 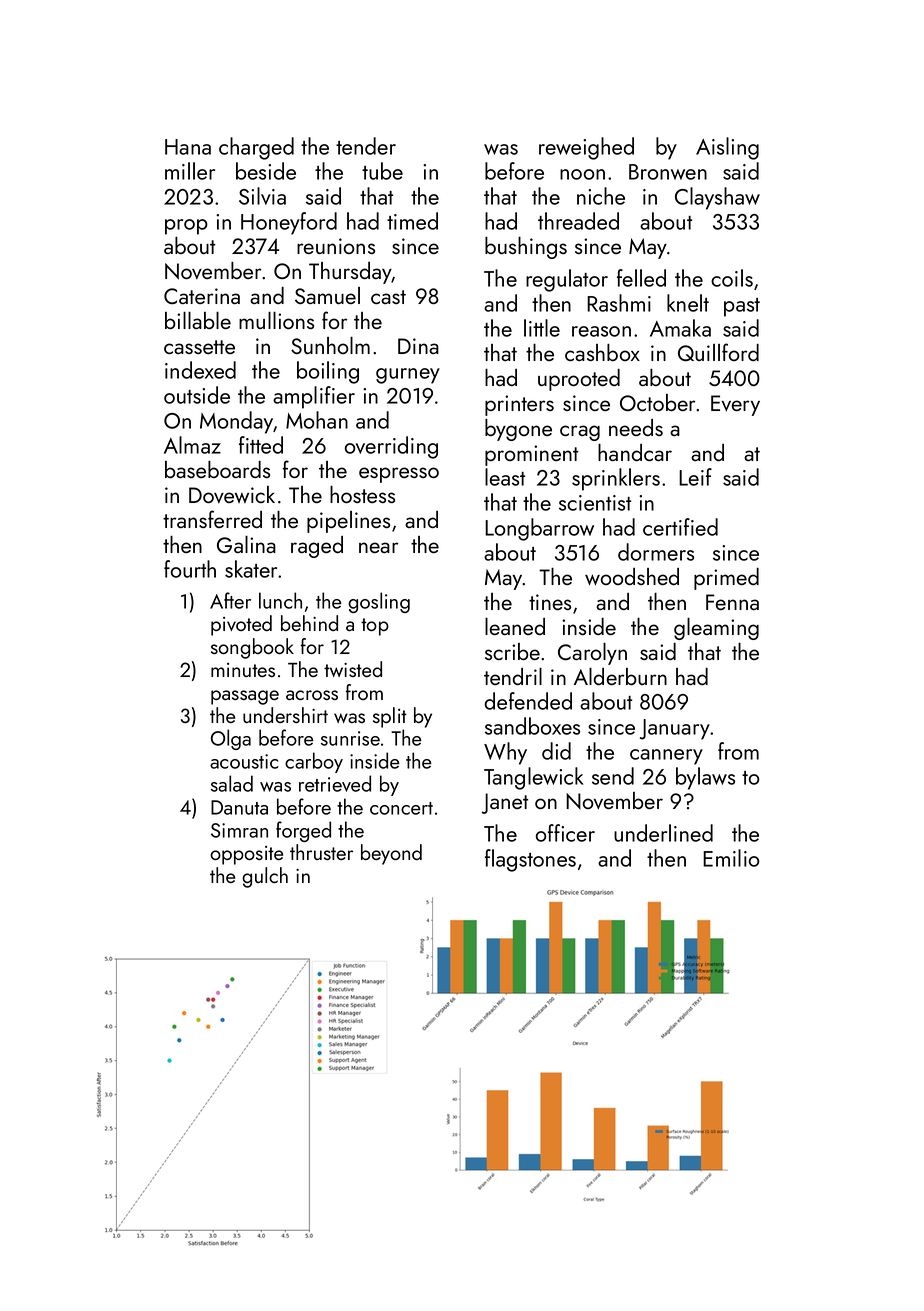 What do you see at coordinates (641, 278) in the screenshot?
I see `felled` at bounding box center [641, 278].
